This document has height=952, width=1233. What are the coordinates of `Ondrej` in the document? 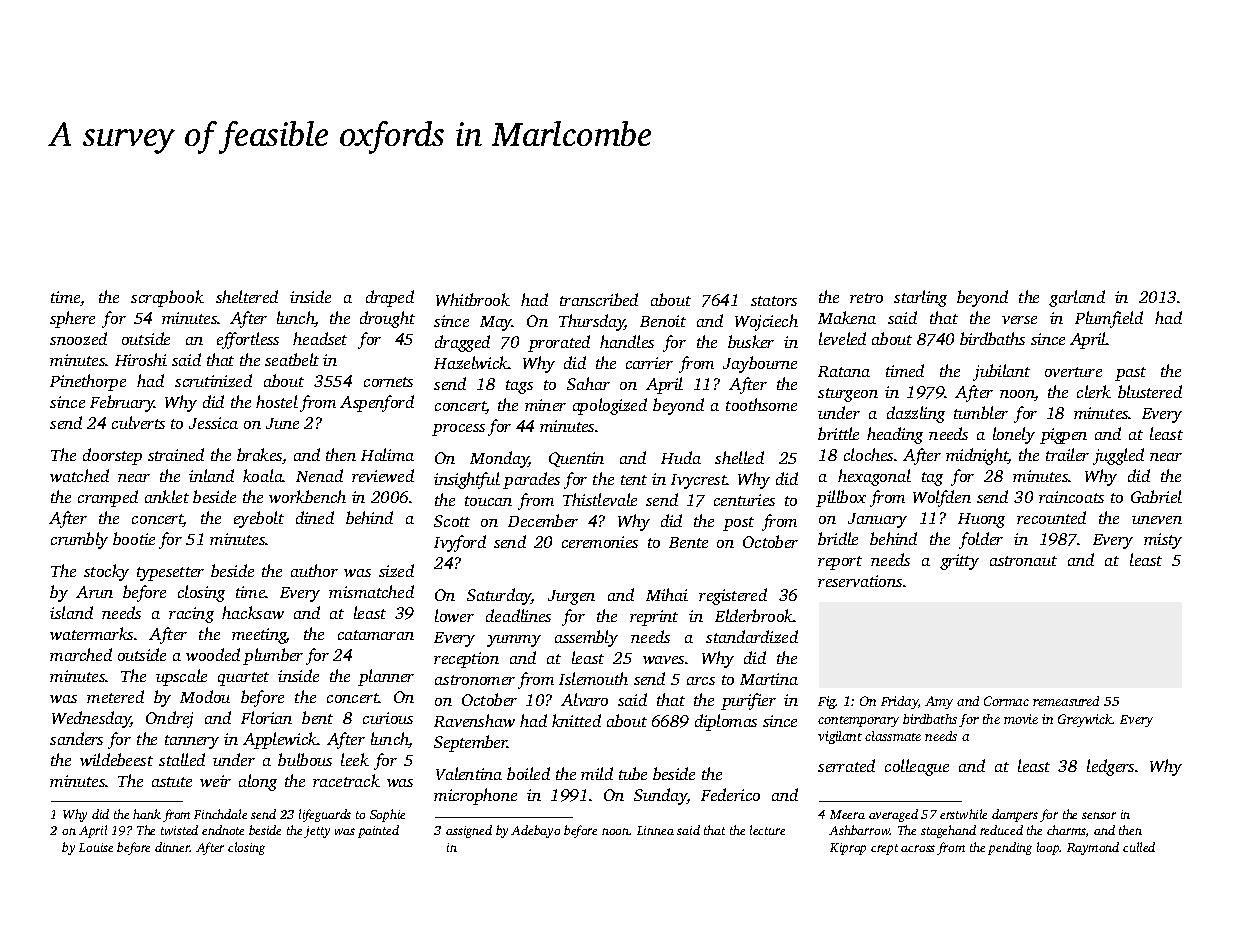 It's located at (169, 719).
